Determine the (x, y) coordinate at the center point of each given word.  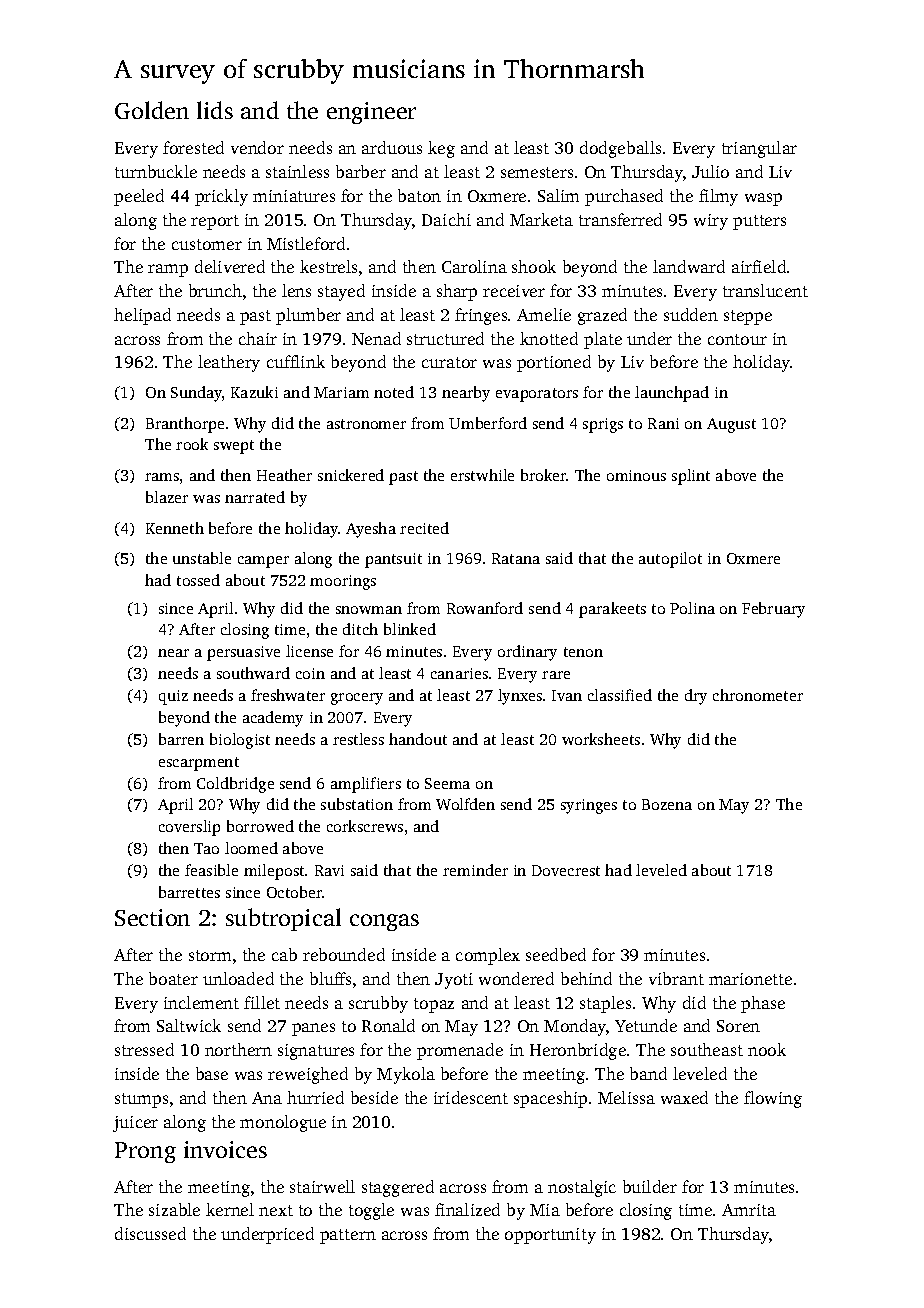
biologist (240, 741)
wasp (763, 199)
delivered (230, 266)
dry (696, 697)
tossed (198, 580)
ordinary (527, 653)
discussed (150, 1233)
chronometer (758, 695)
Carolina (474, 266)
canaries (459, 673)
